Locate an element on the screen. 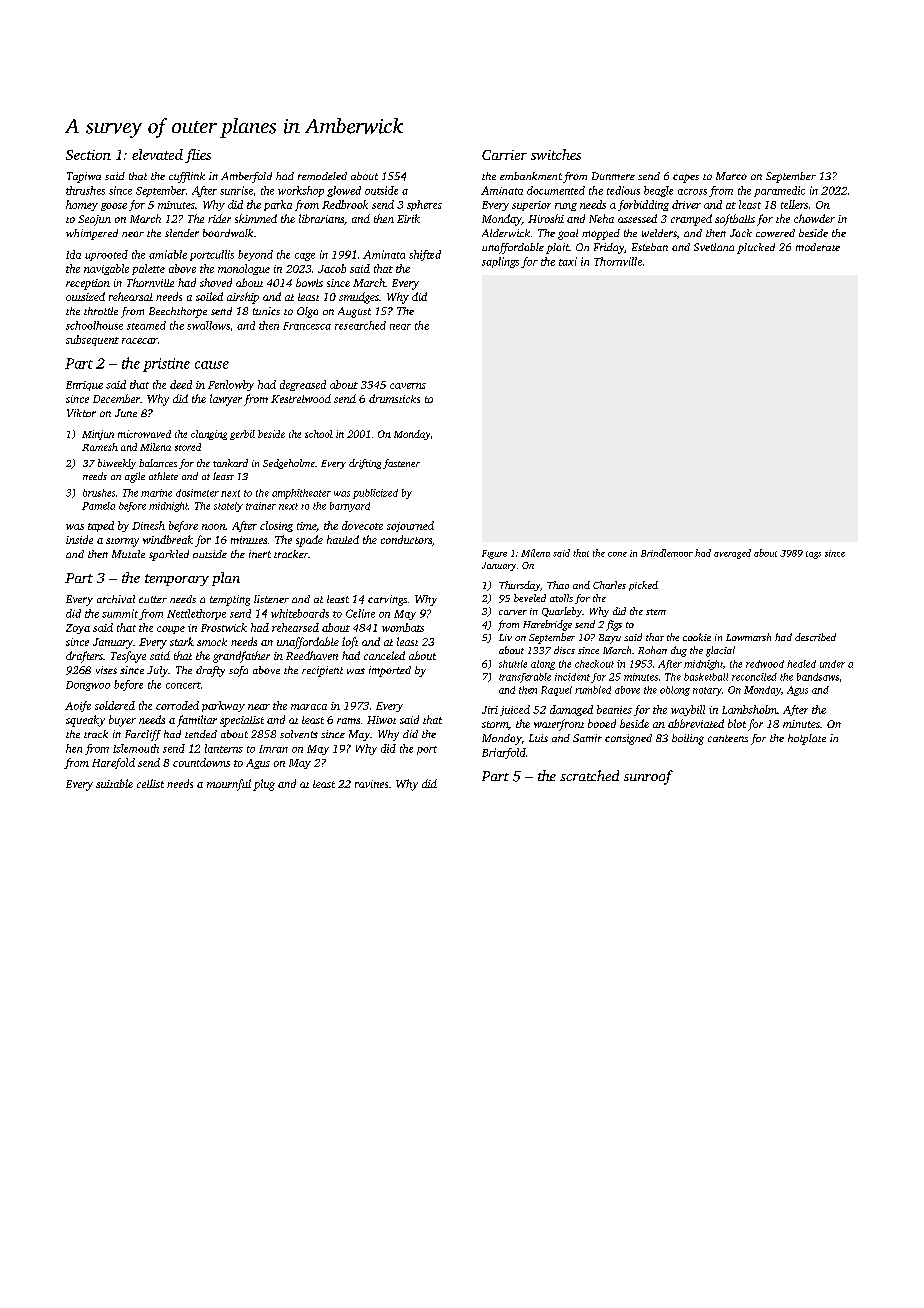  Marco is located at coordinates (731, 176).
